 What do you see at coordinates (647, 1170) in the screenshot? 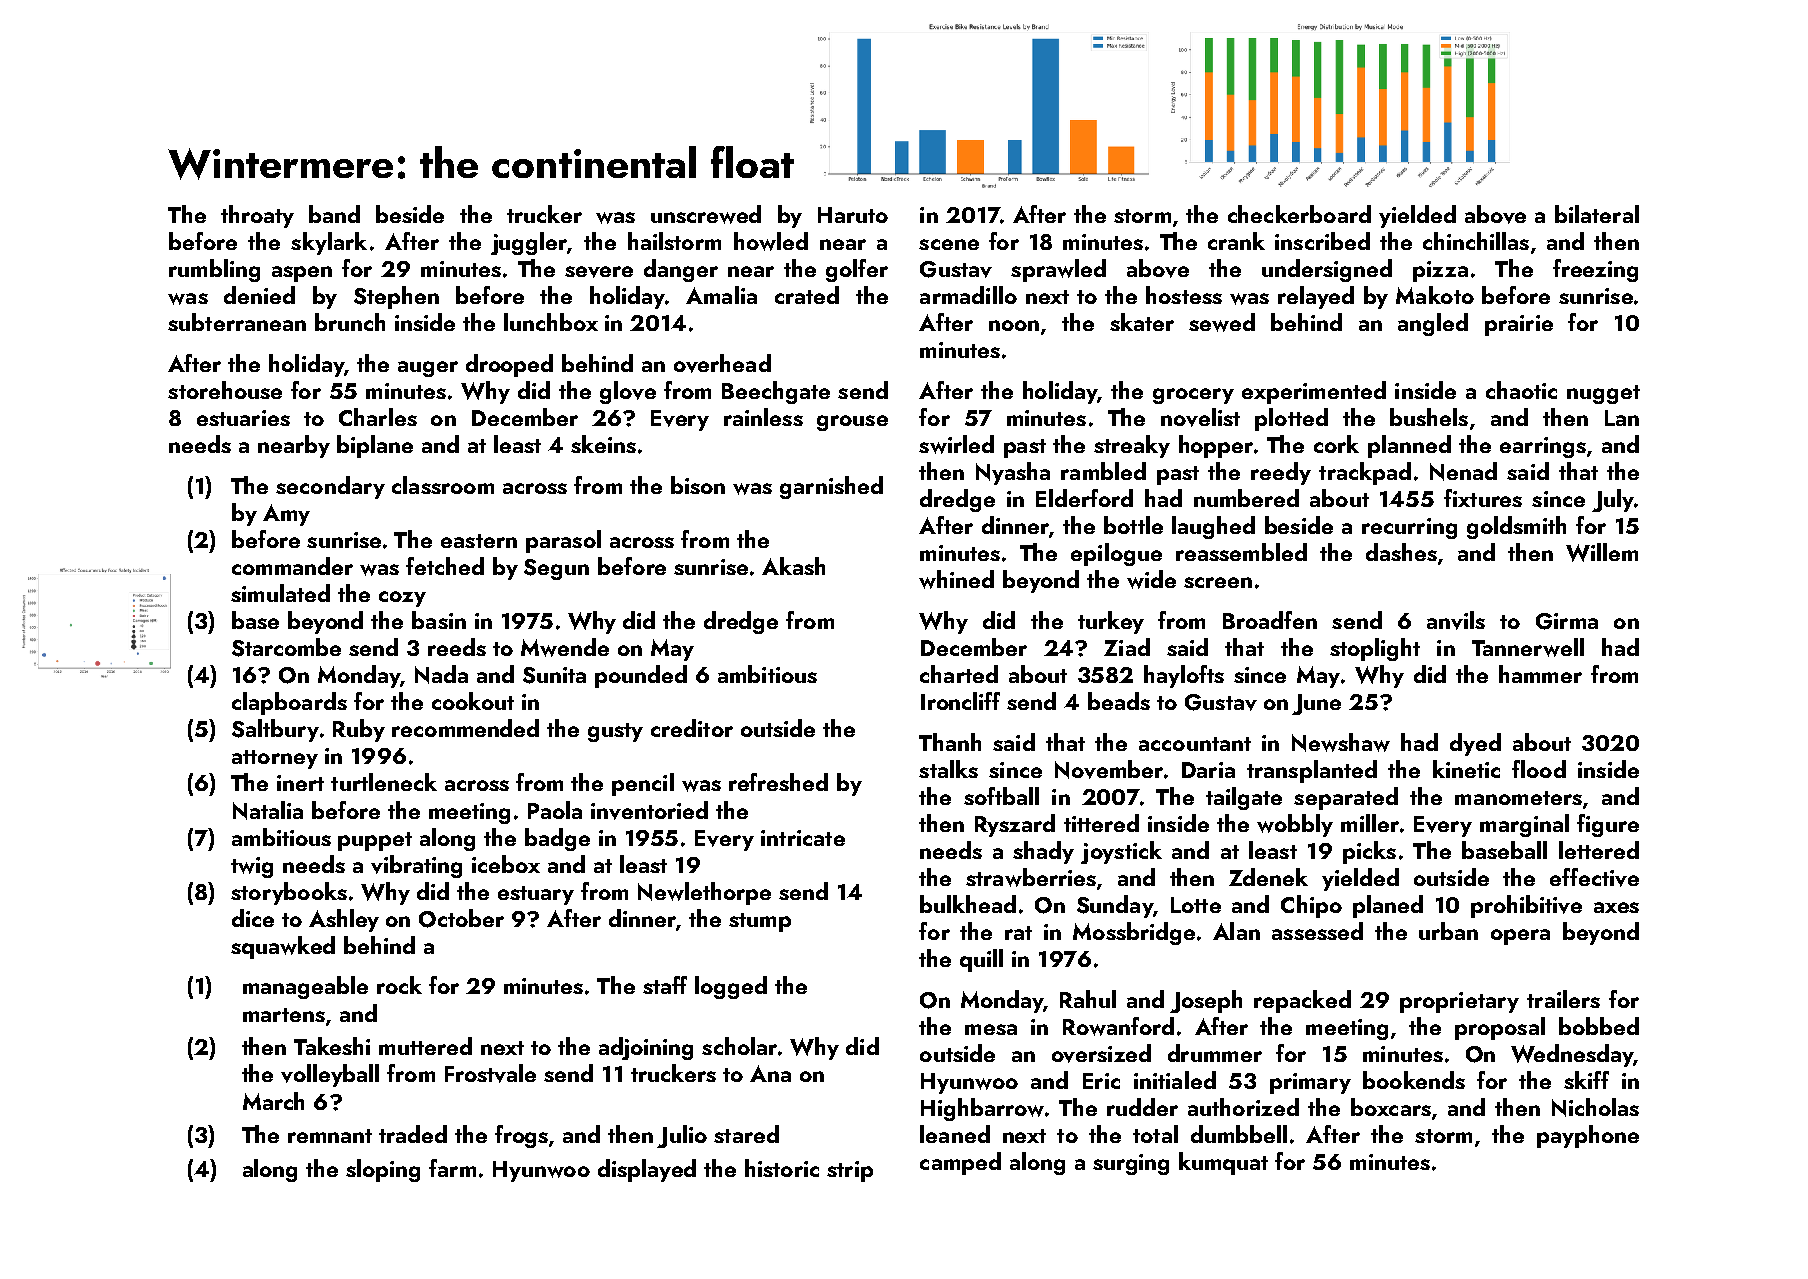
I see `displayed` at bounding box center [647, 1170].
